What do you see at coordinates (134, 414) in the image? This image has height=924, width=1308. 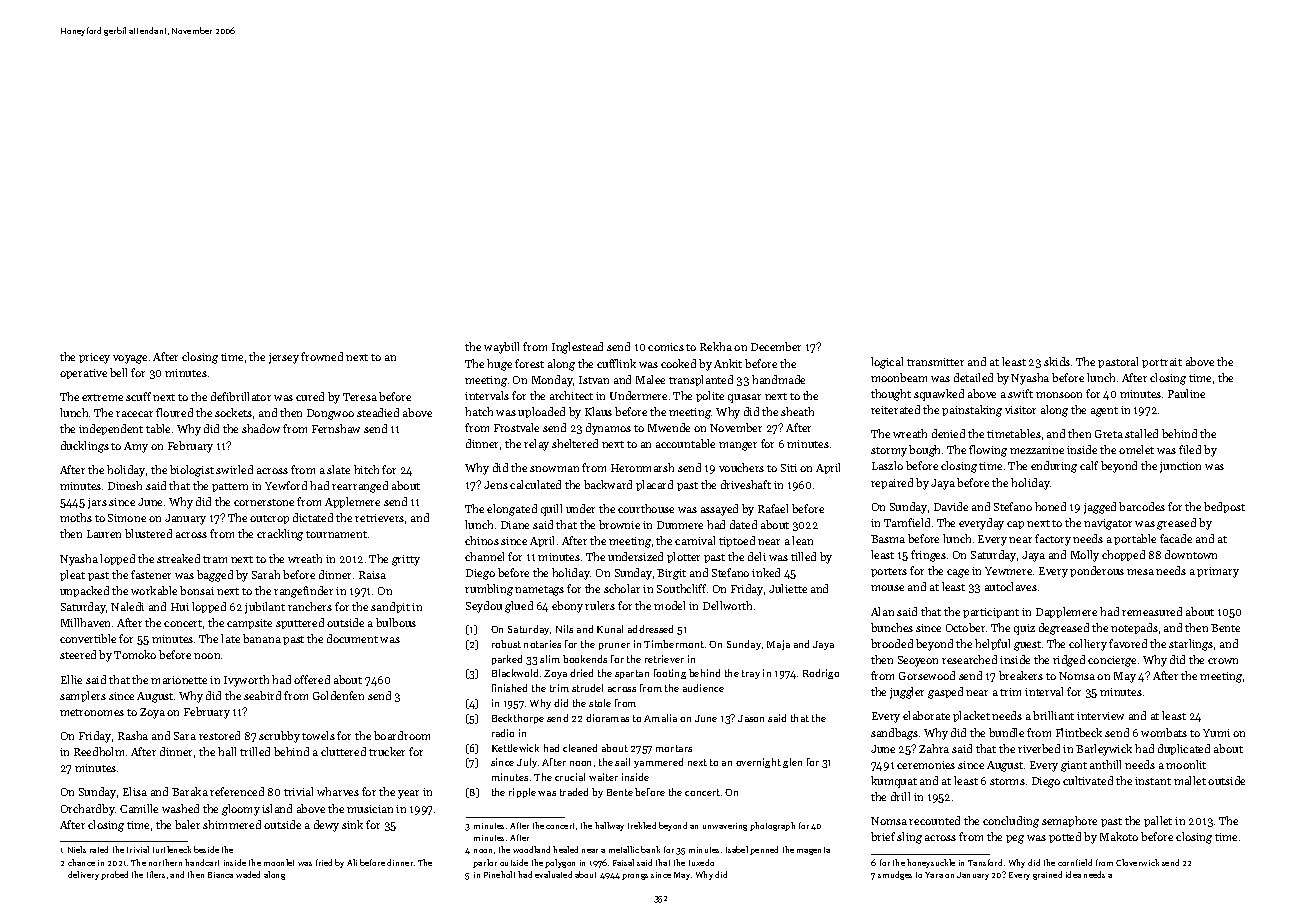 I see `racecar` at bounding box center [134, 414].
